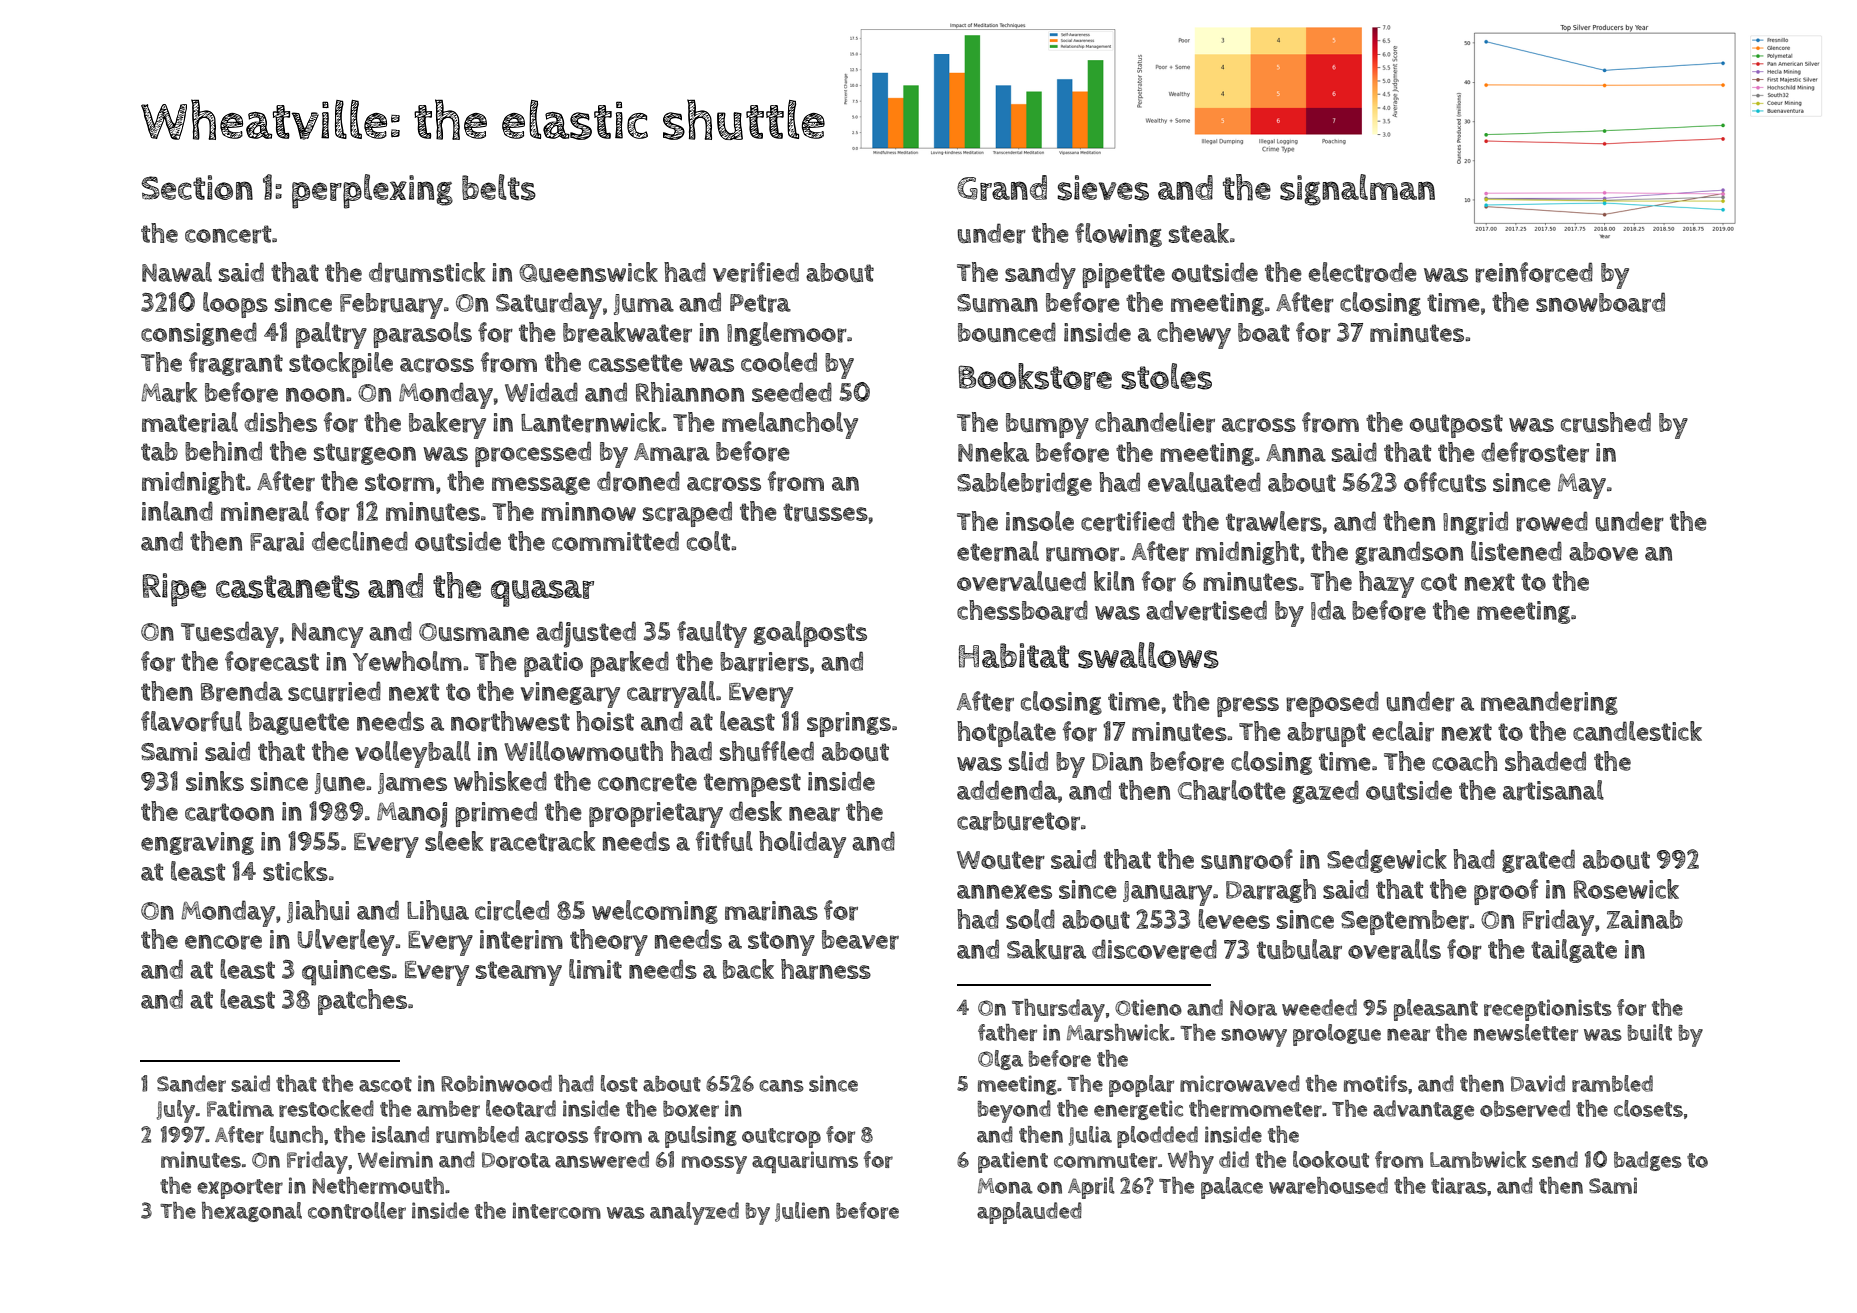 The height and width of the screenshot is (1313, 1857). What do you see at coordinates (365, 454) in the screenshot?
I see `sturgeon` at bounding box center [365, 454].
